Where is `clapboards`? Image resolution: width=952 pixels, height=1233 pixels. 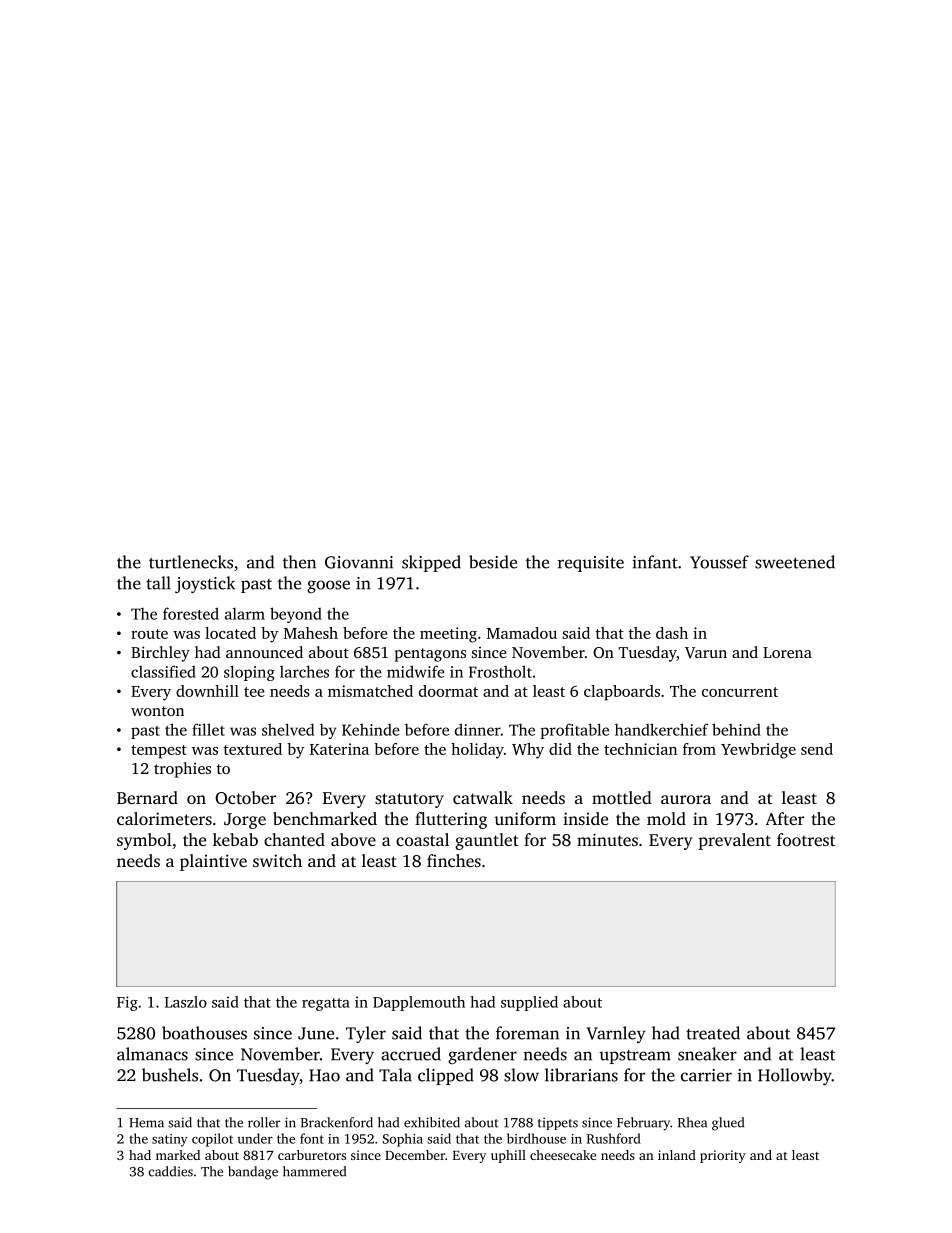
clapboards is located at coordinates (622, 693).
